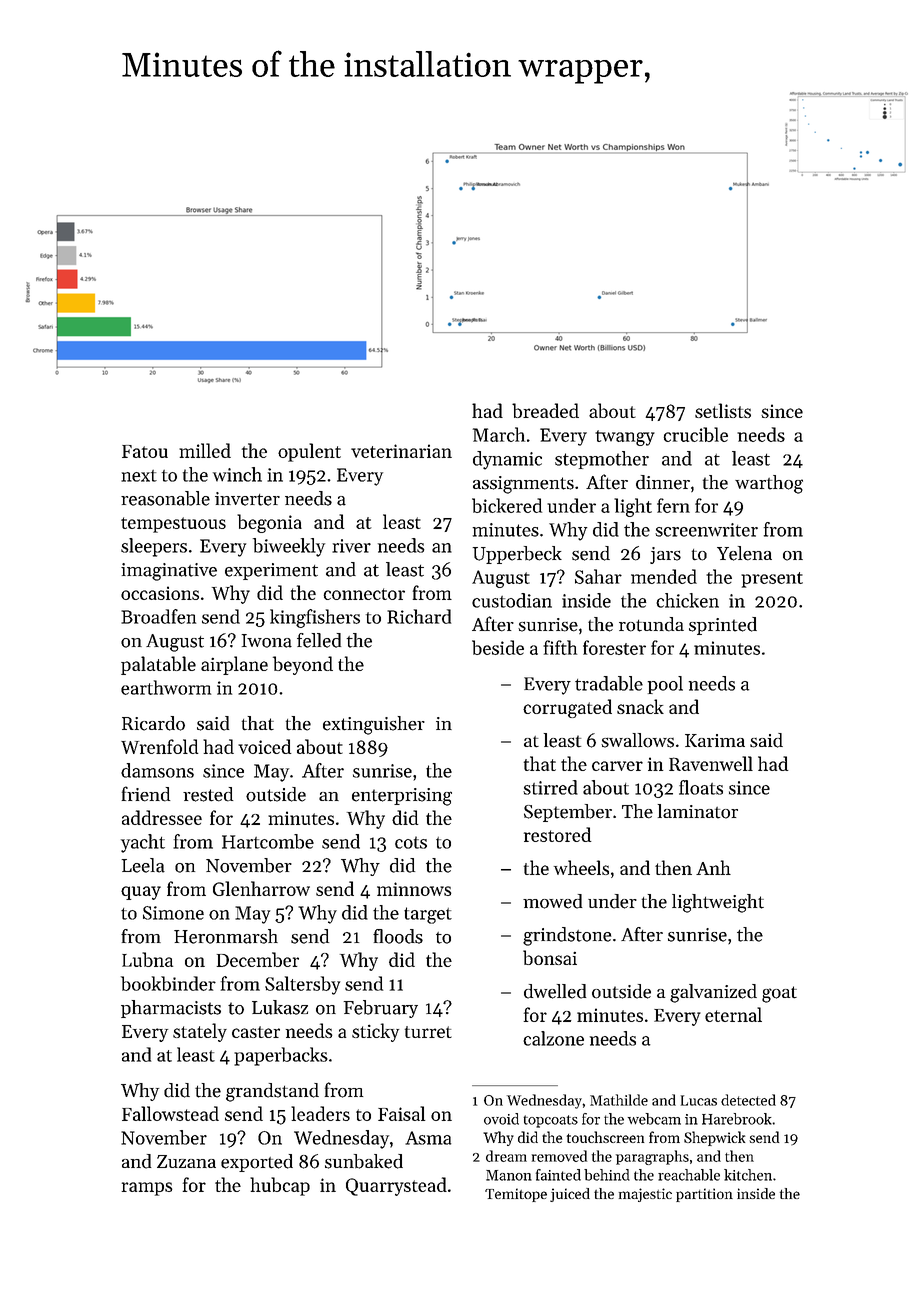 This image has width=924, height=1308. What do you see at coordinates (723, 410) in the image?
I see `setlists` at bounding box center [723, 410].
